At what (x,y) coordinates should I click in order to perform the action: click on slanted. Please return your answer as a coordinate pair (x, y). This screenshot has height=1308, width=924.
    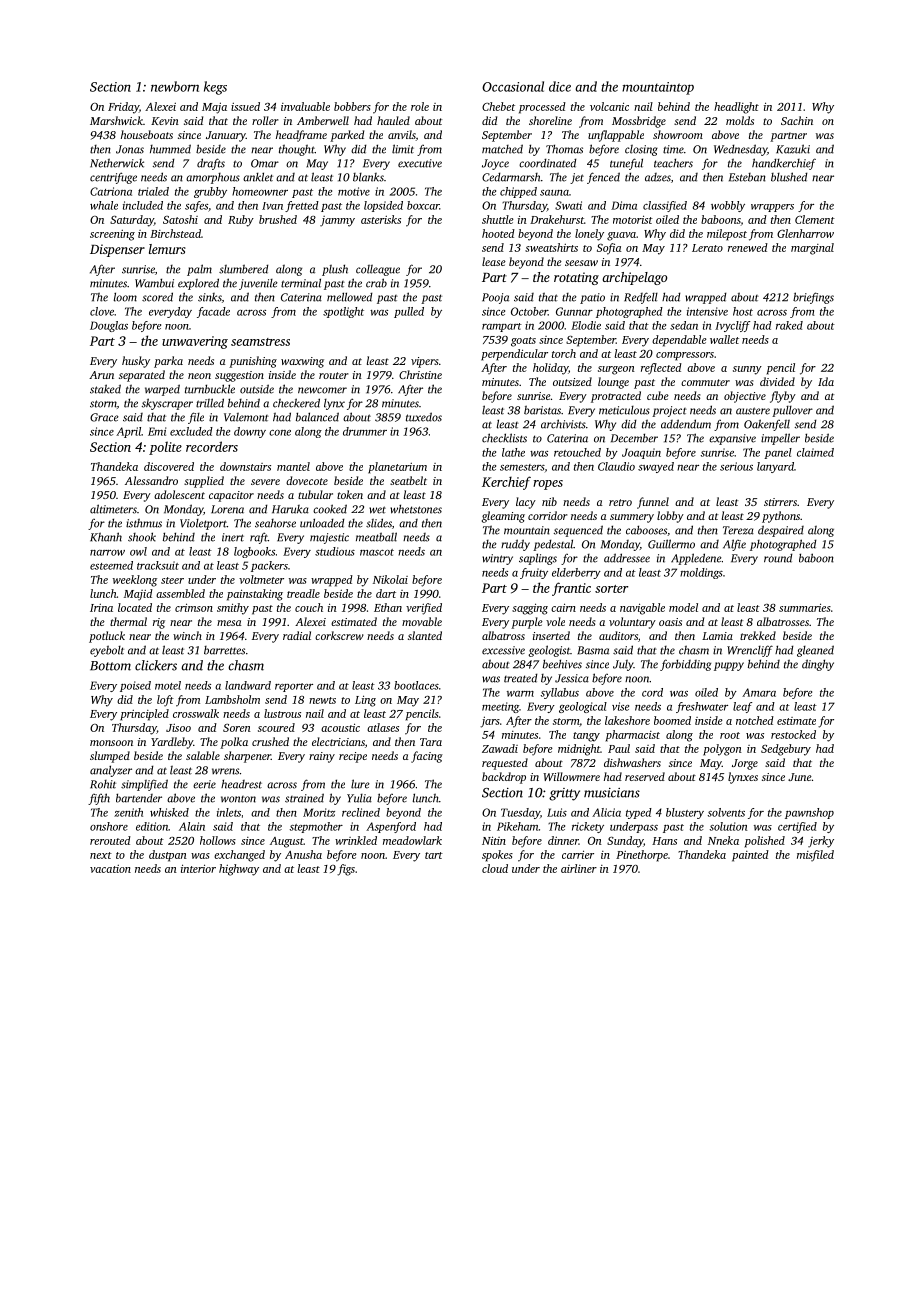
    Looking at the image, I should click on (425, 635).
